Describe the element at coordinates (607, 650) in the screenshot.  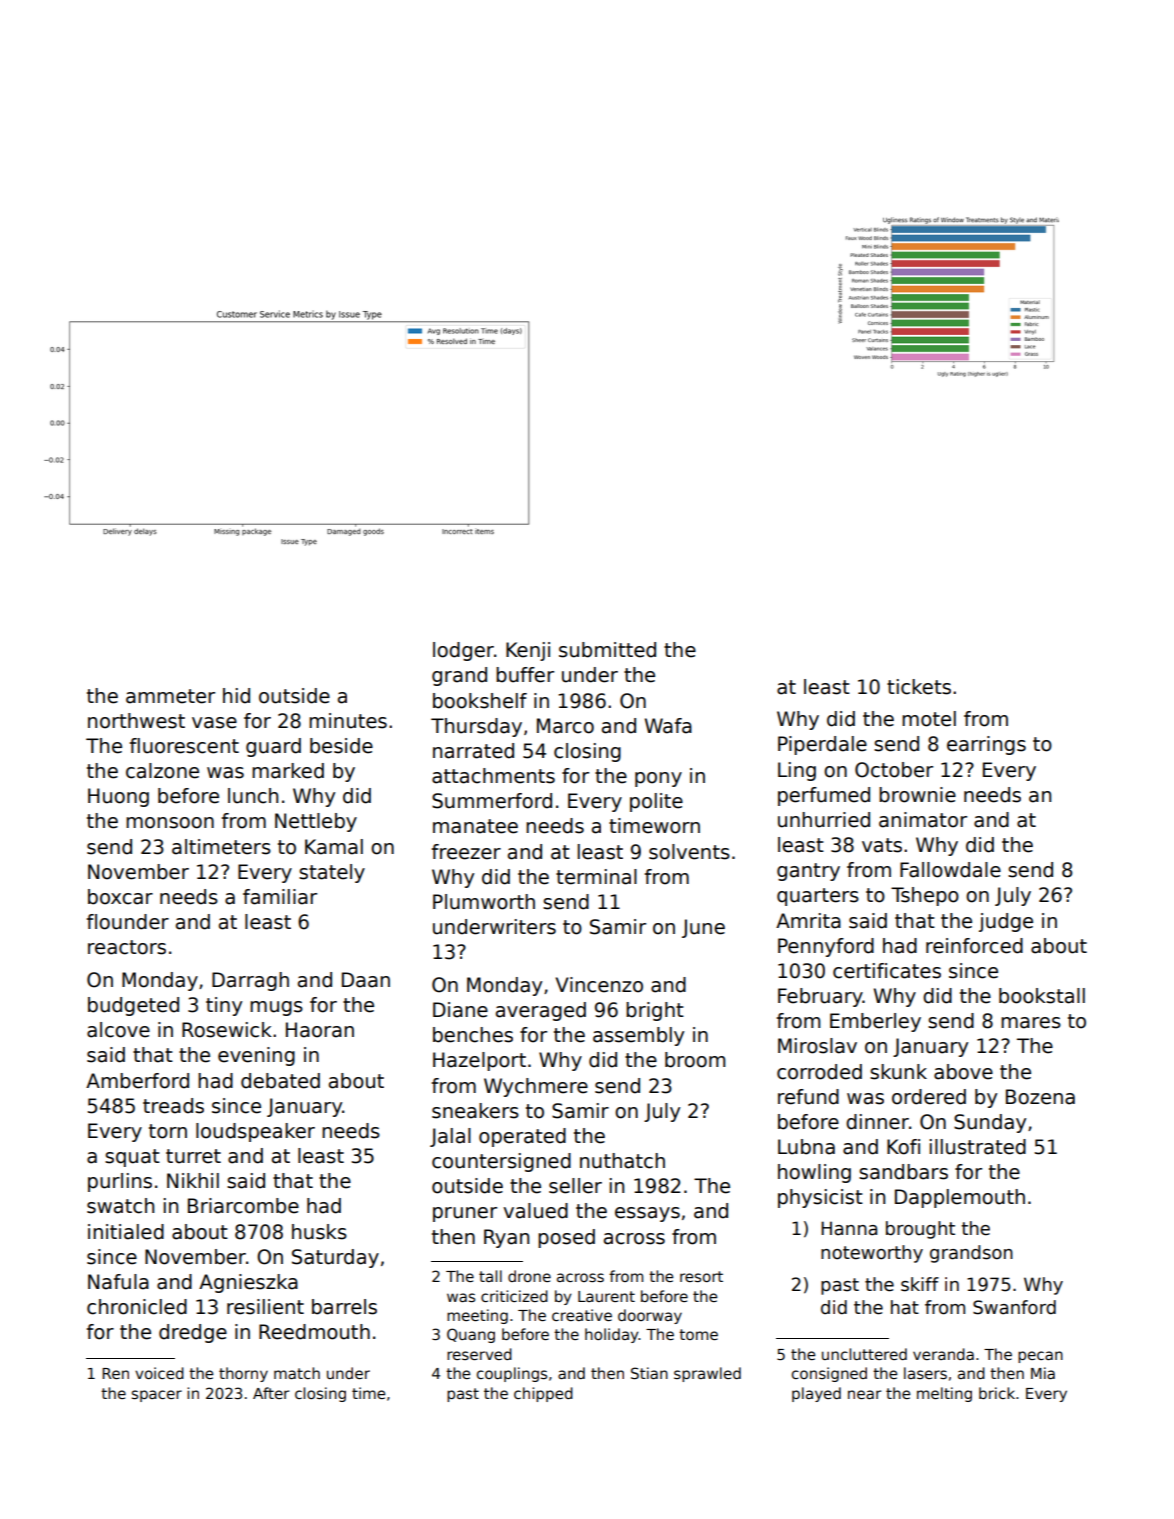
I see `submitted` at that location.
